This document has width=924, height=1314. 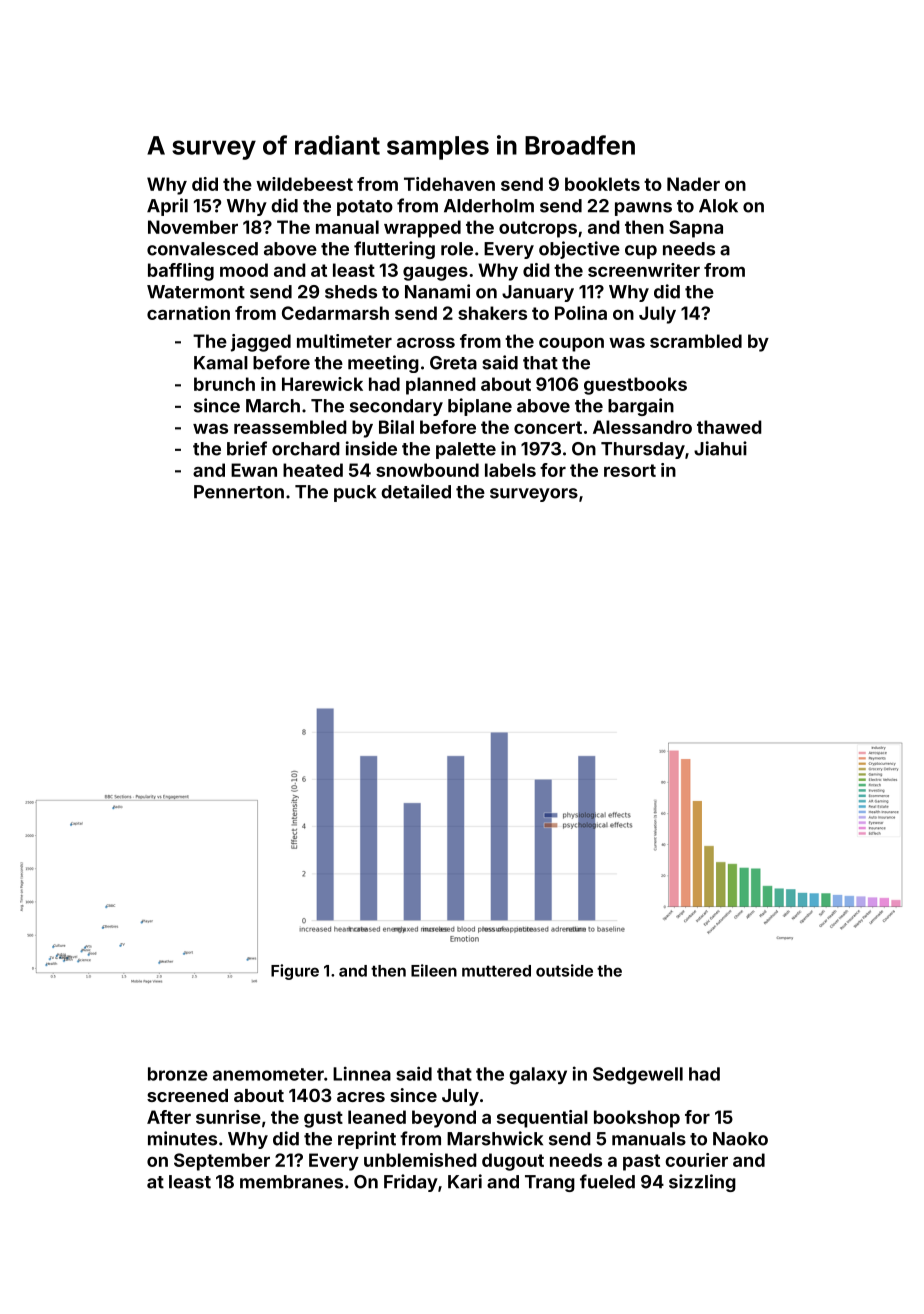 What do you see at coordinates (720, 448) in the document?
I see `Jiahui` at bounding box center [720, 448].
